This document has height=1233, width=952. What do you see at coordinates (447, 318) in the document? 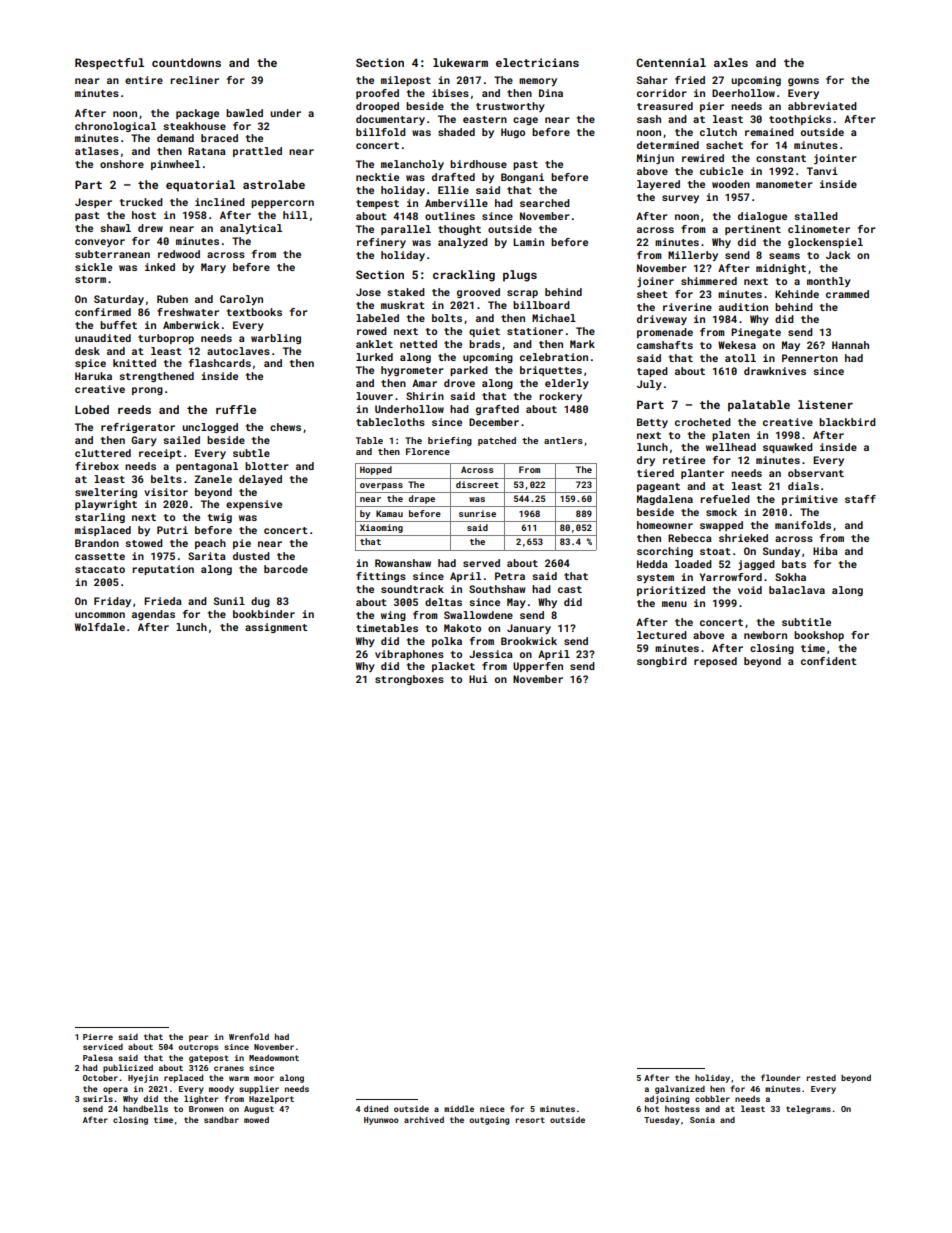
I see `bolts` at bounding box center [447, 318].
